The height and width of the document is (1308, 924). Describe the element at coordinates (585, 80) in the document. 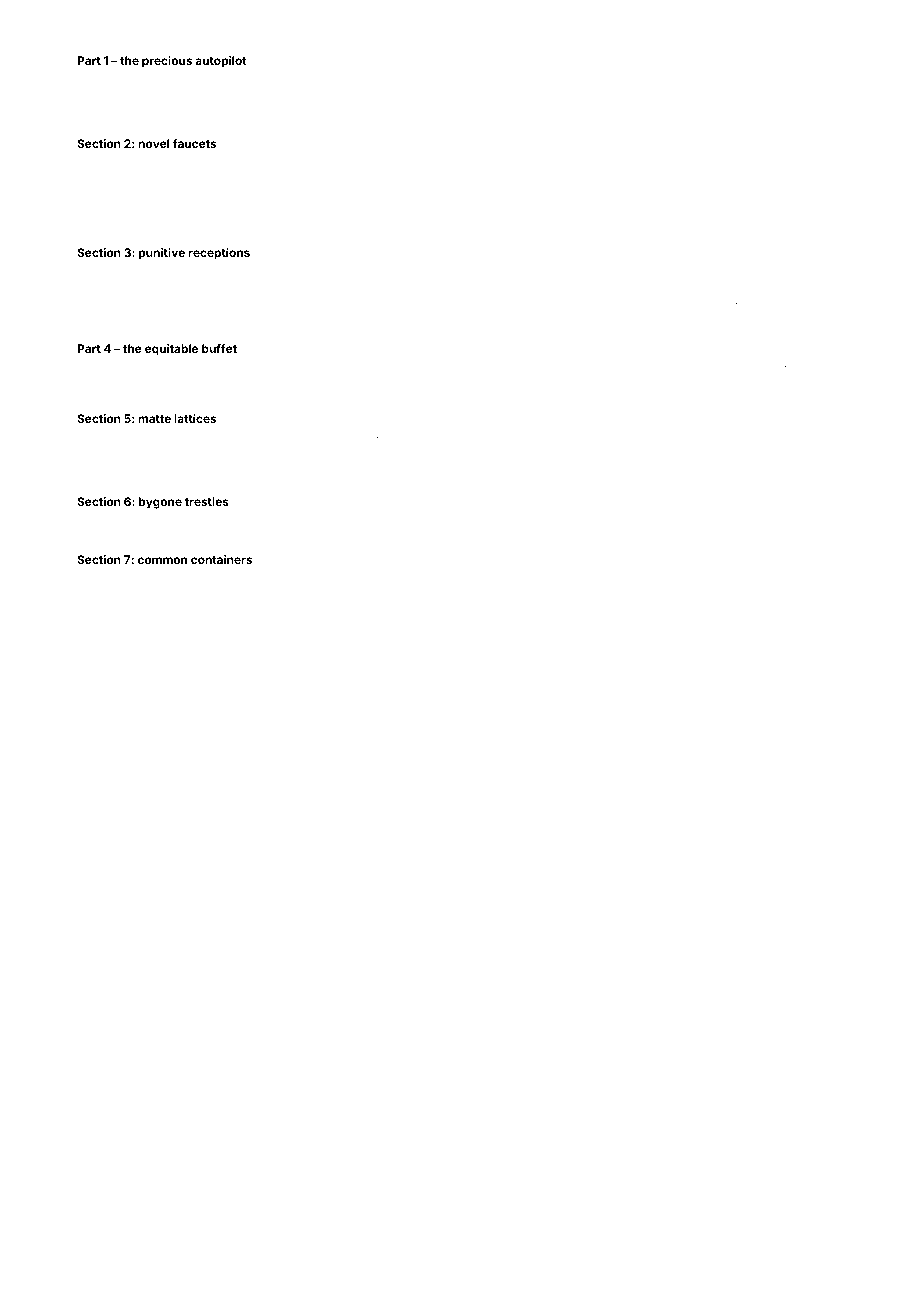

I see `buttress` at that location.
